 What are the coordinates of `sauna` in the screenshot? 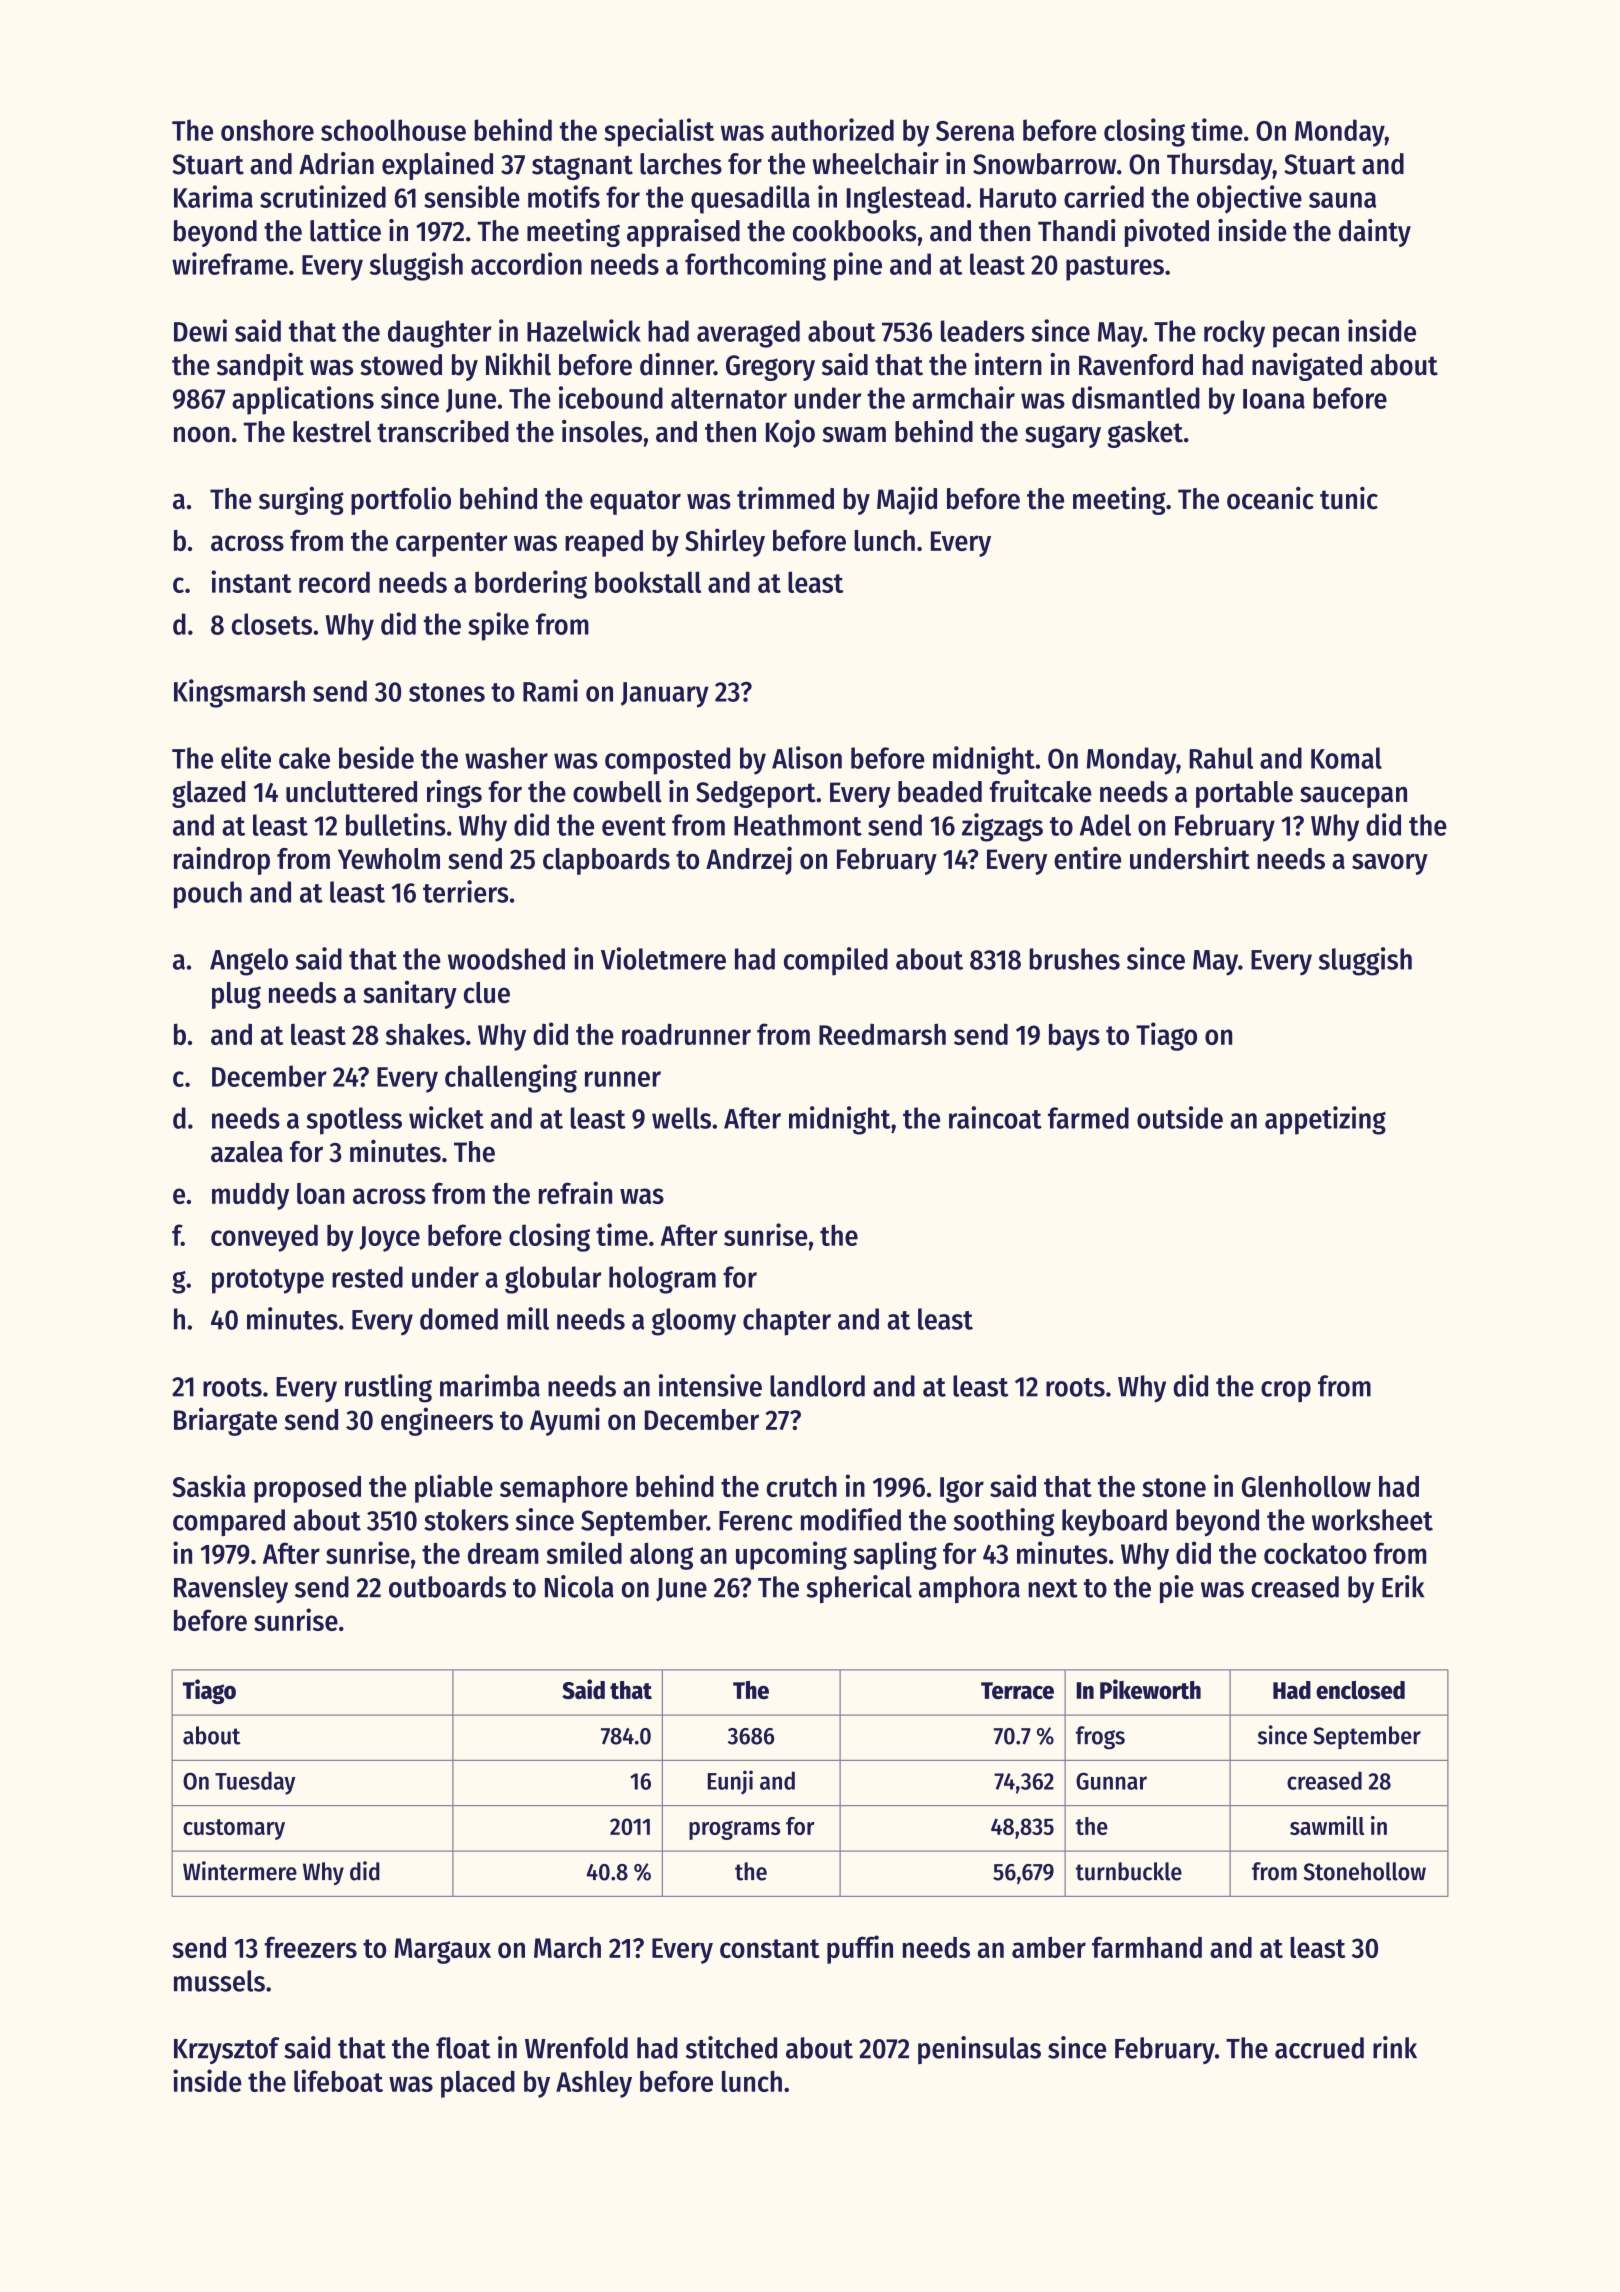 It's located at (1342, 200).
